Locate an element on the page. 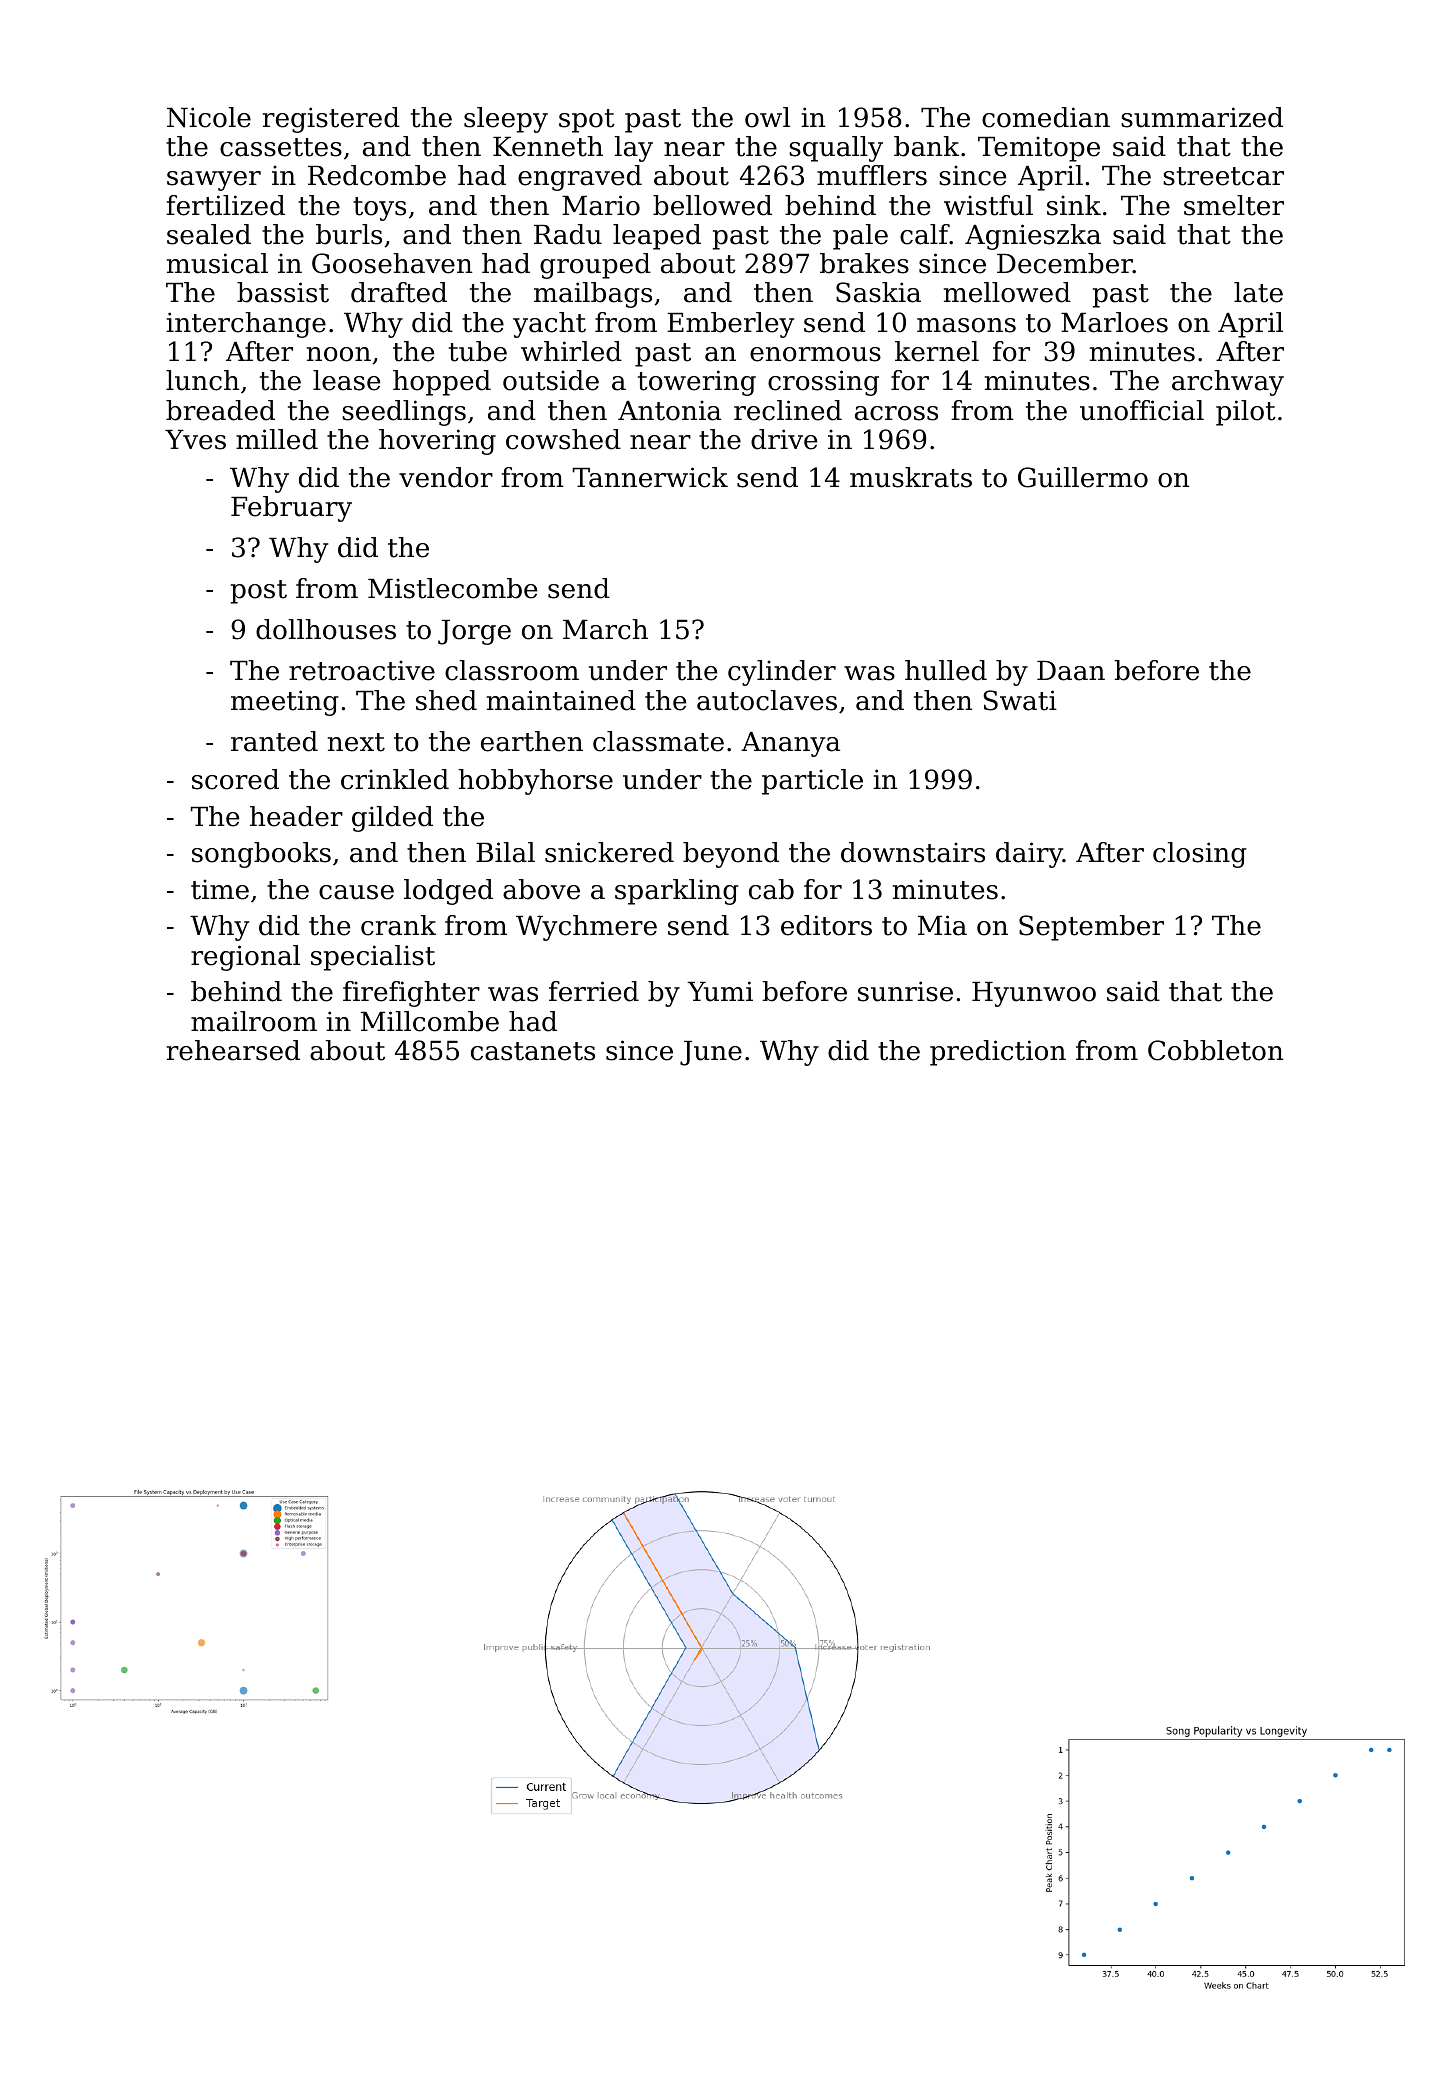  Swati is located at coordinates (1020, 700).
